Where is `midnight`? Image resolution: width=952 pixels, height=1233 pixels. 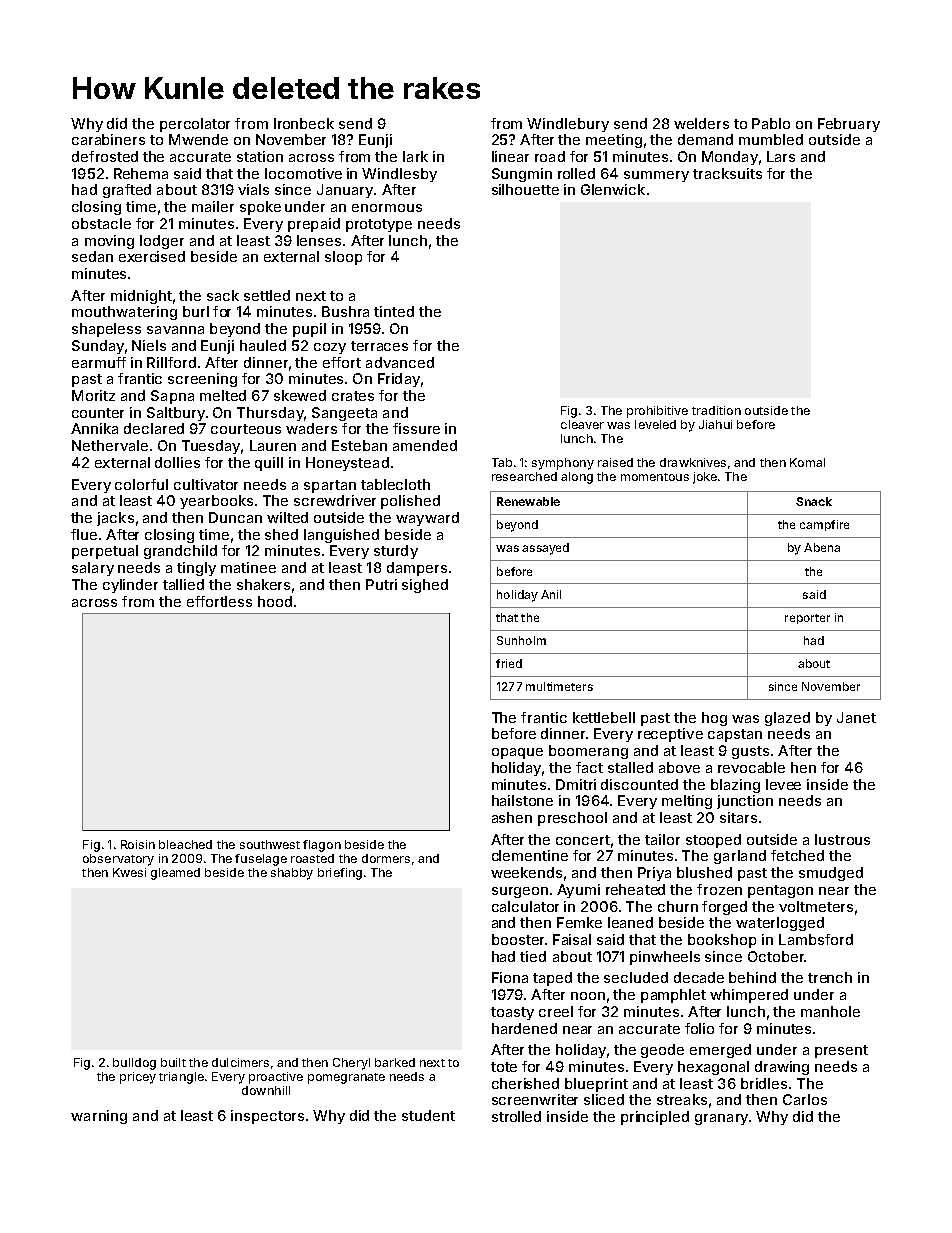
midnight is located at coordinates (141, 297).
